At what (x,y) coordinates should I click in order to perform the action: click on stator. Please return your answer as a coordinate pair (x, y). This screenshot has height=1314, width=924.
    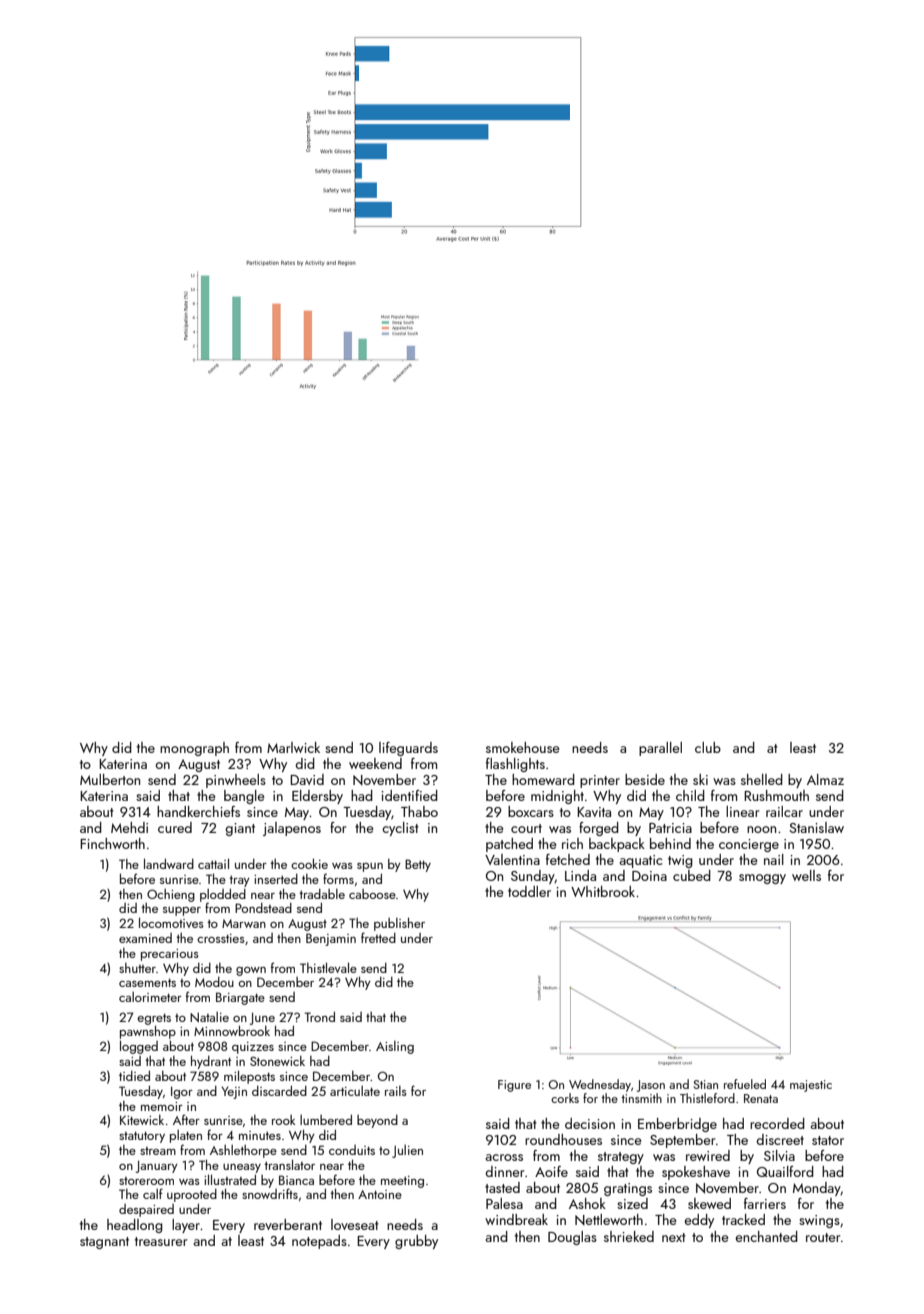
    Looking at the image, I should click on (828, 1140).
